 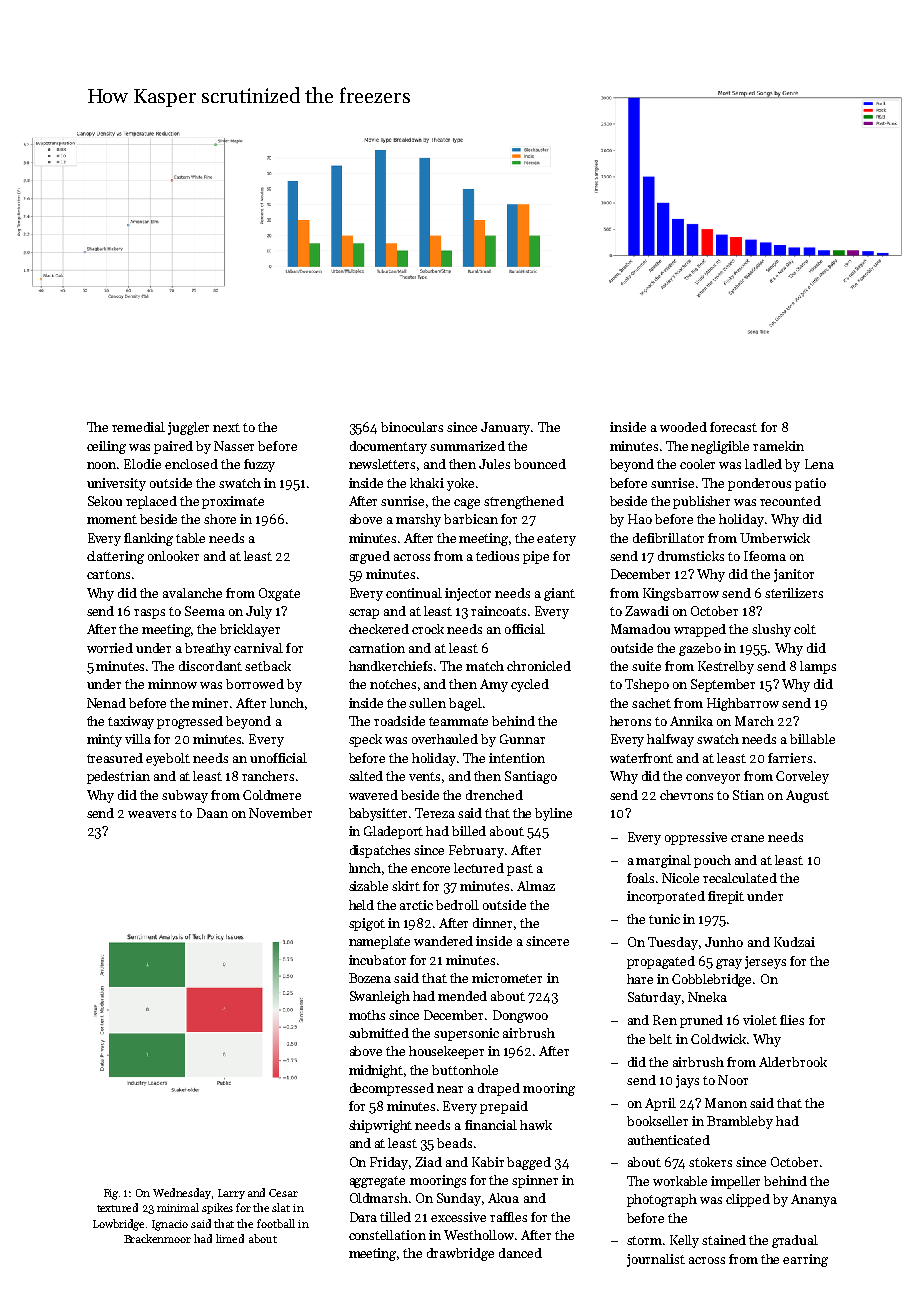 I want to click on weavers, so click(x=152, y=814).
